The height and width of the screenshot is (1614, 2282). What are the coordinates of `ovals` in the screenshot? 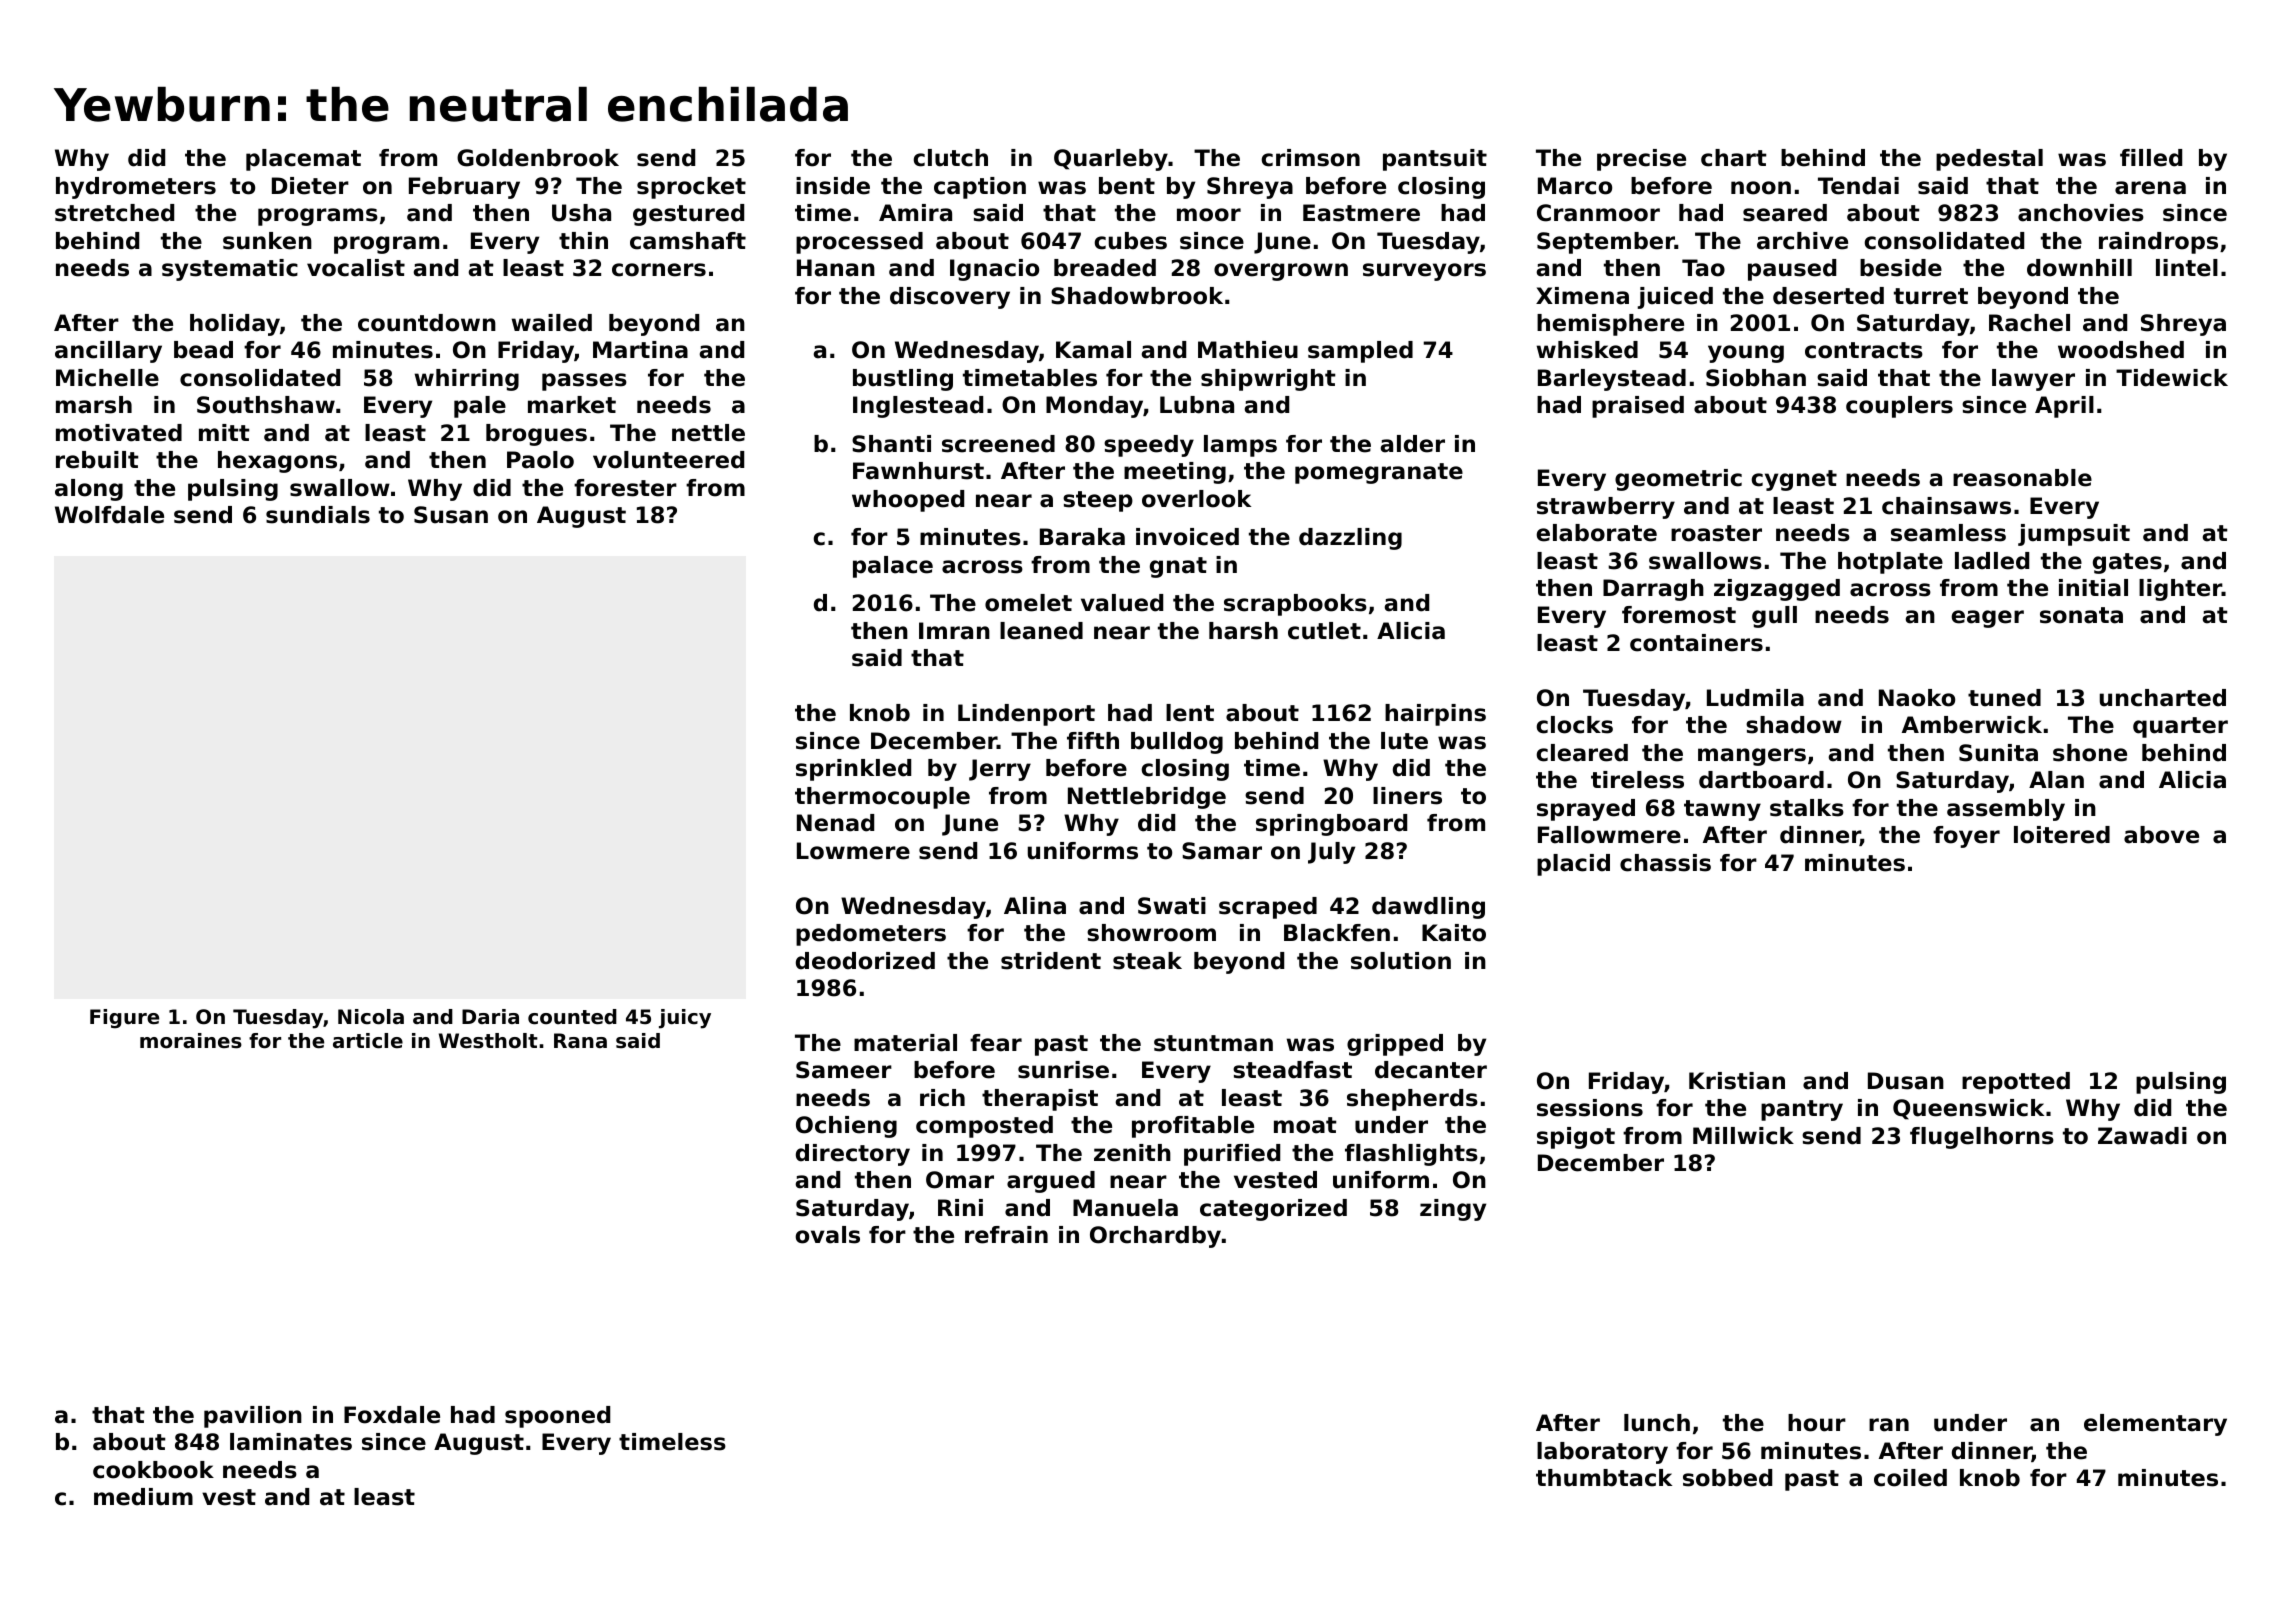 It's located at (827, 1235).
